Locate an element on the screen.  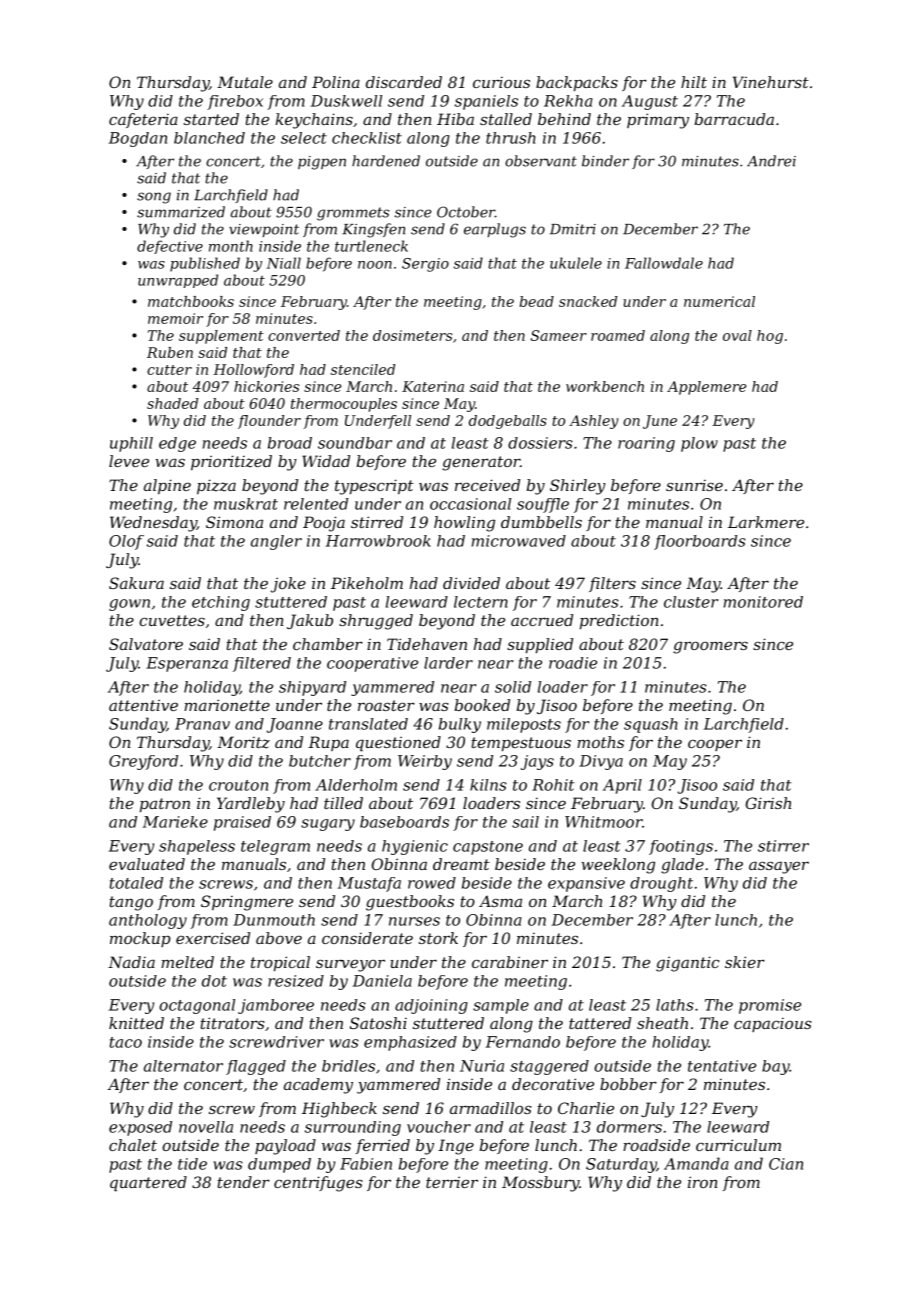
roamed is located at coordinates (618, 335).
